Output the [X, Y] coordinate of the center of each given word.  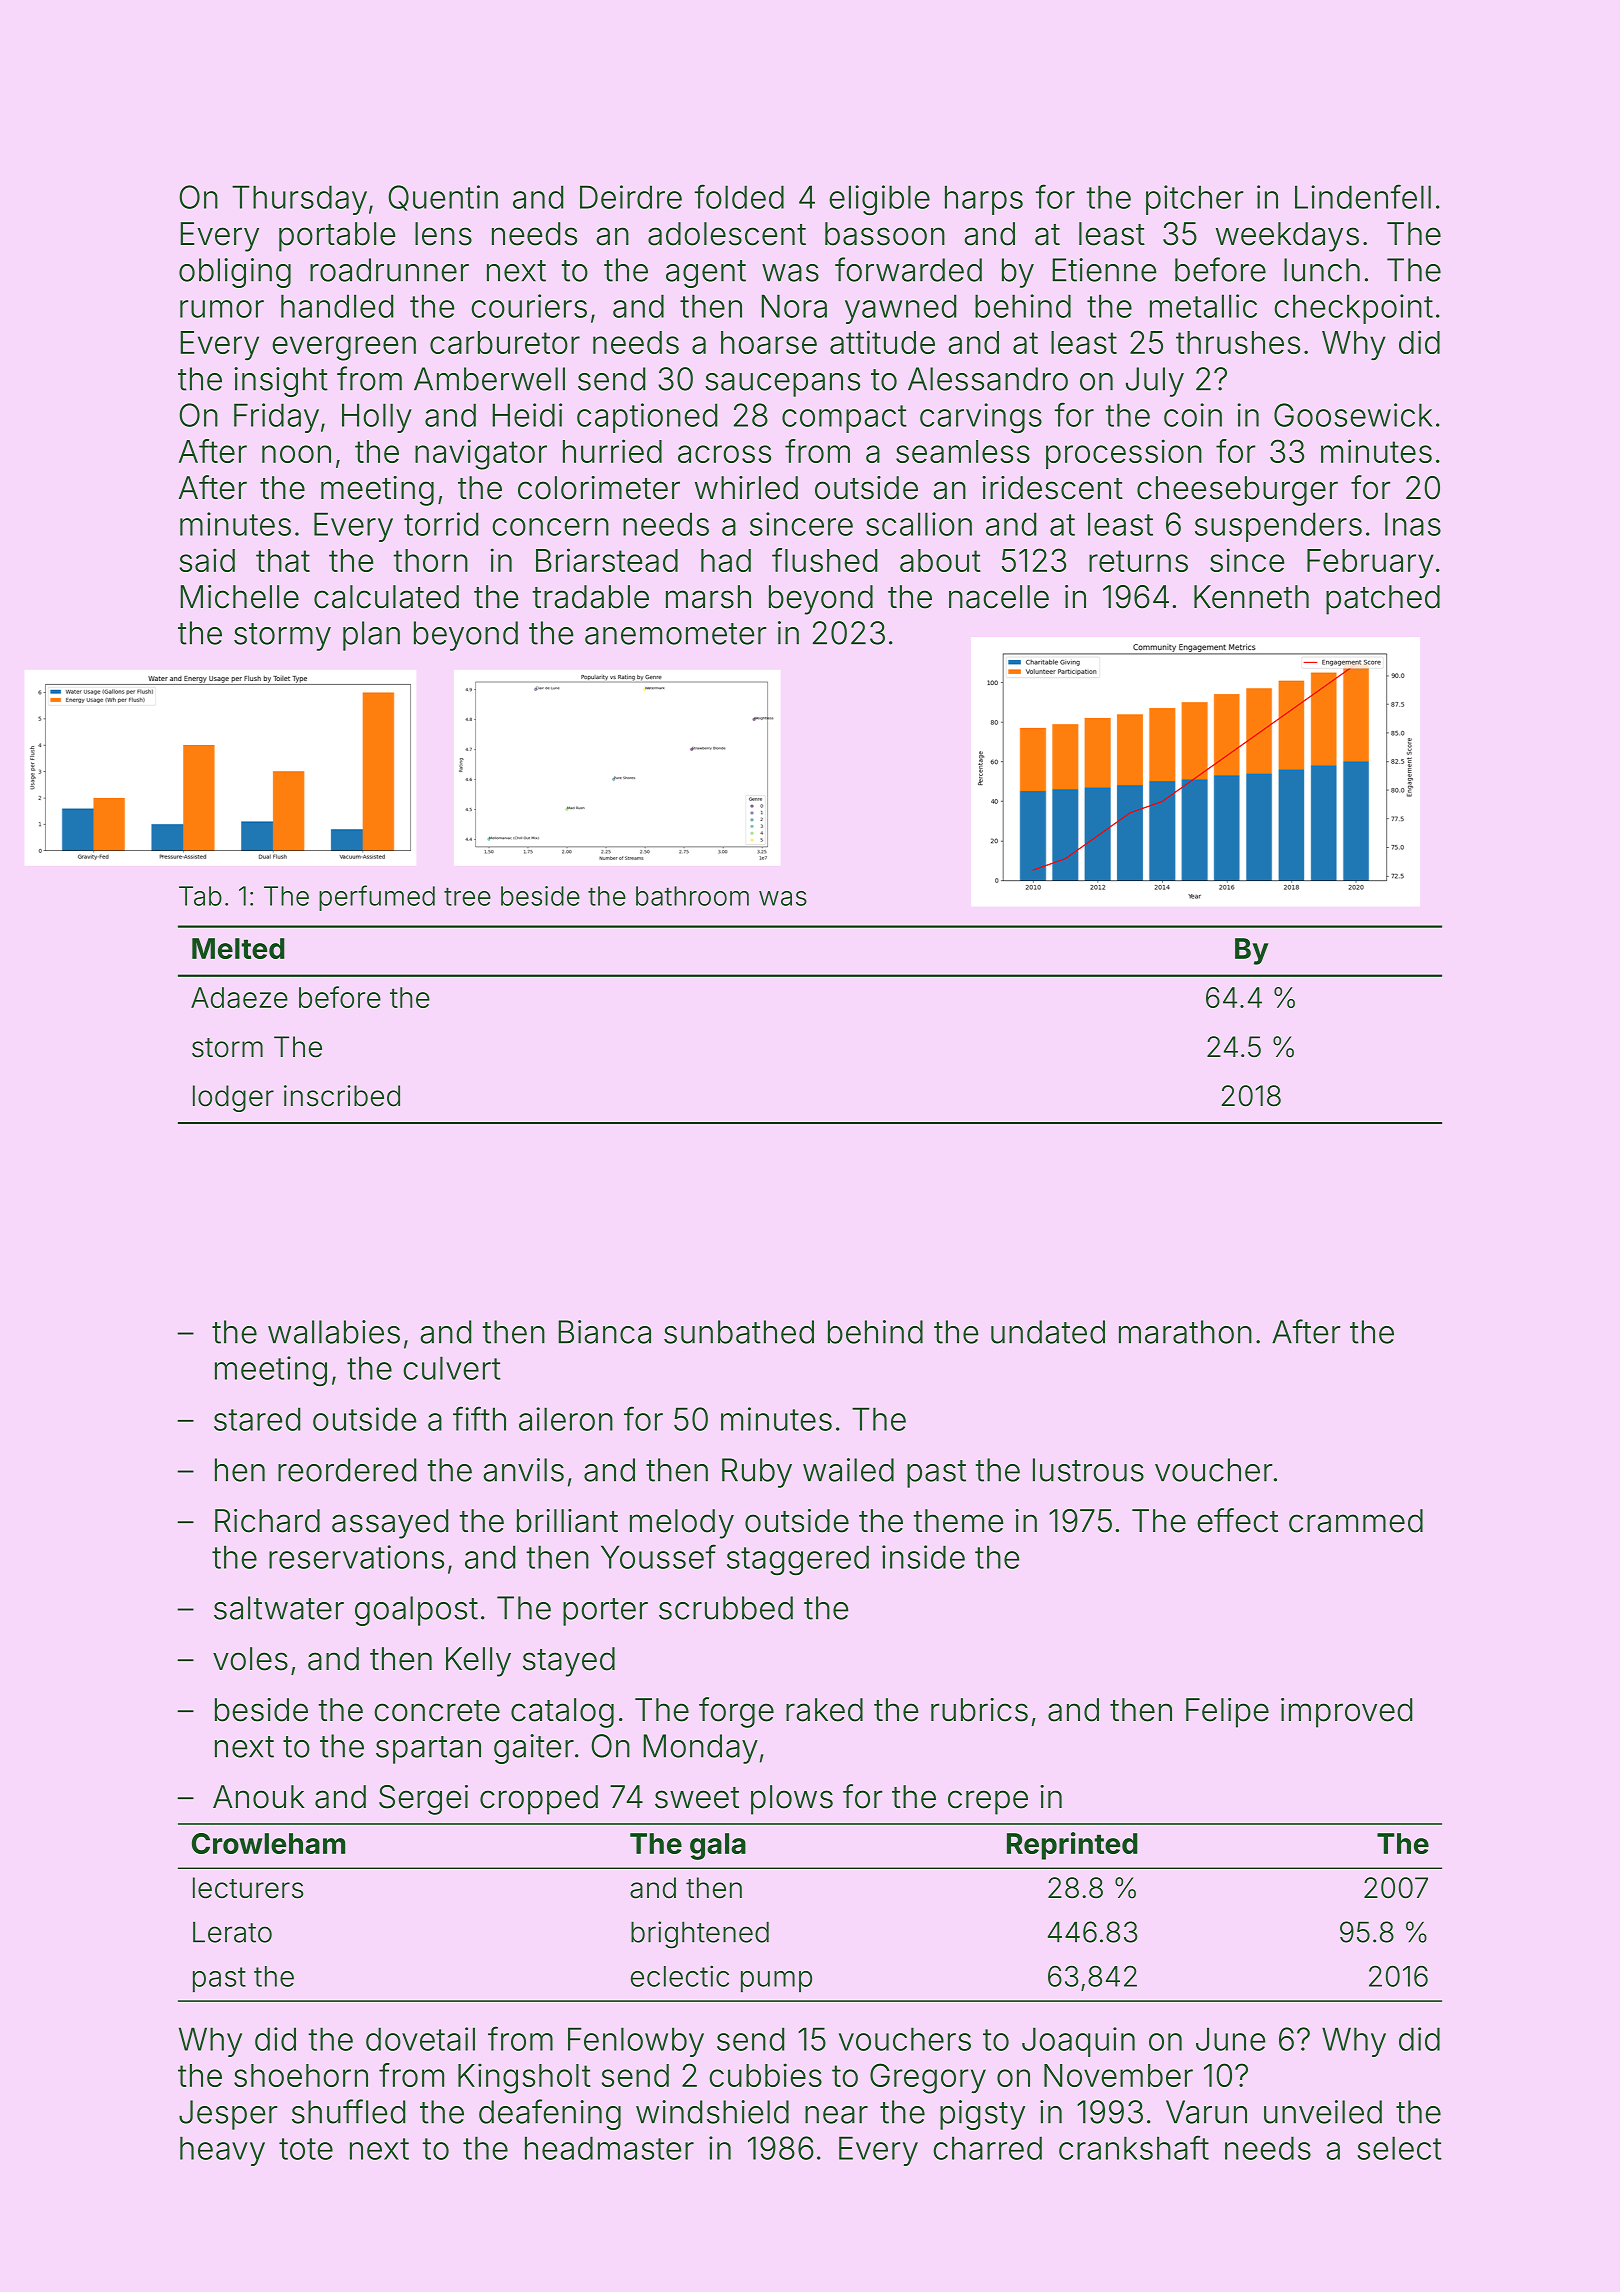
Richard [267, 1521]
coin [1193, 415]
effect [1237, 1520]
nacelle [999, 597]
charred [988, 2148]
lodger [233, 1098]
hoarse [769, 342]
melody [682, 1524]
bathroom [692, 896]
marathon [1185, 1332]
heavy [222, 2151]
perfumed [377, 898]
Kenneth [1251, 597]
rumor [222, 309]
